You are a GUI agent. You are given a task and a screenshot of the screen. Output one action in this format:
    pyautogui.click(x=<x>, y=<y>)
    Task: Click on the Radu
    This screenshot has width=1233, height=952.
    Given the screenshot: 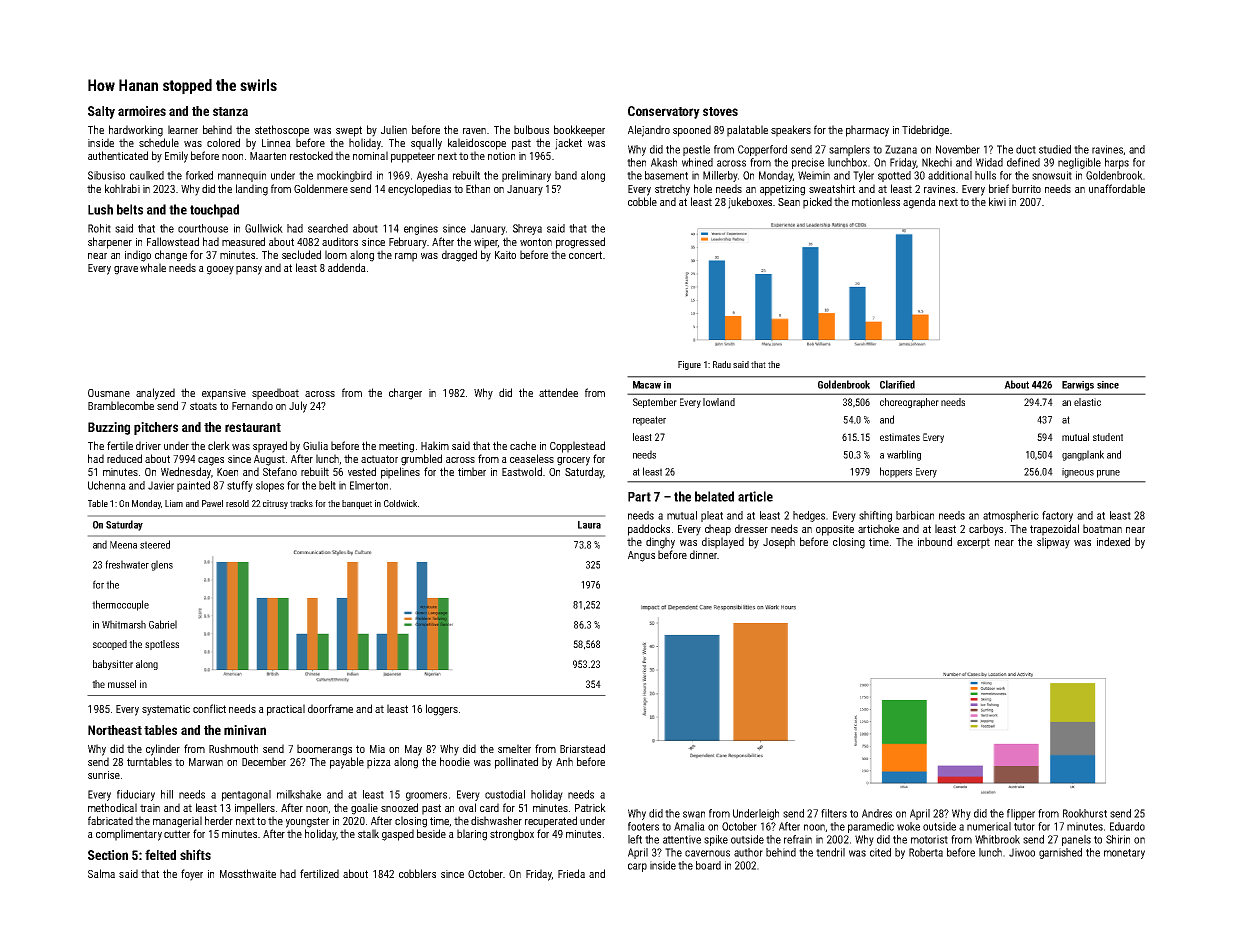 What is the action you would take?
    pyautogui.click(x=722, y=364)
